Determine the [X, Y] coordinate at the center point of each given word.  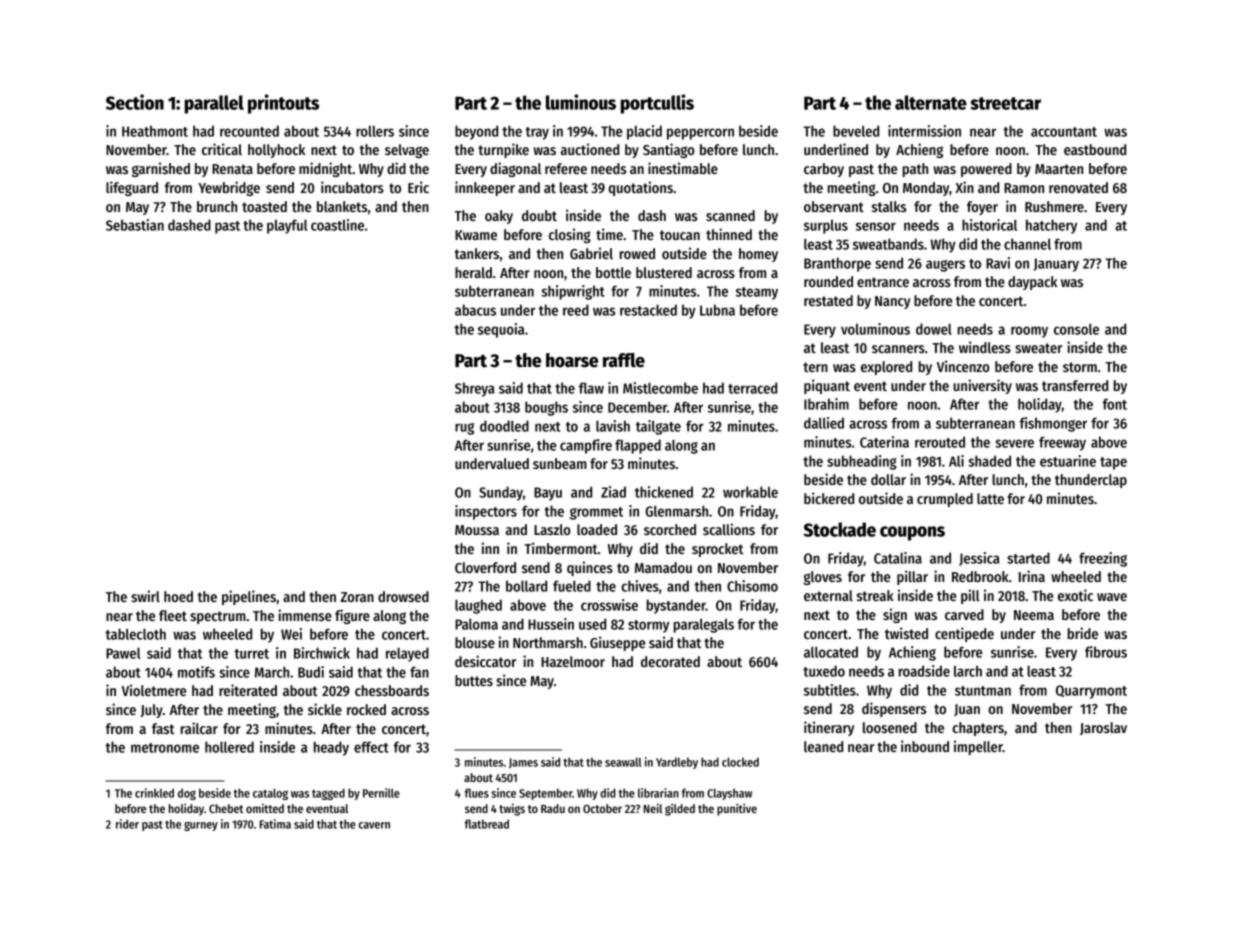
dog [187, 794]
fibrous [1106, 652]
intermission [924, 131]
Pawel [123, 653]
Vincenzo [963, 366]
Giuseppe [617, 643]
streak [875, 595]
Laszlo [552, 529]
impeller [978, 747]
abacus [475, 310]
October [602, 808]
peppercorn [700, 134]
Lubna [717, 310]
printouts [283, 104]
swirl [145, 596]
